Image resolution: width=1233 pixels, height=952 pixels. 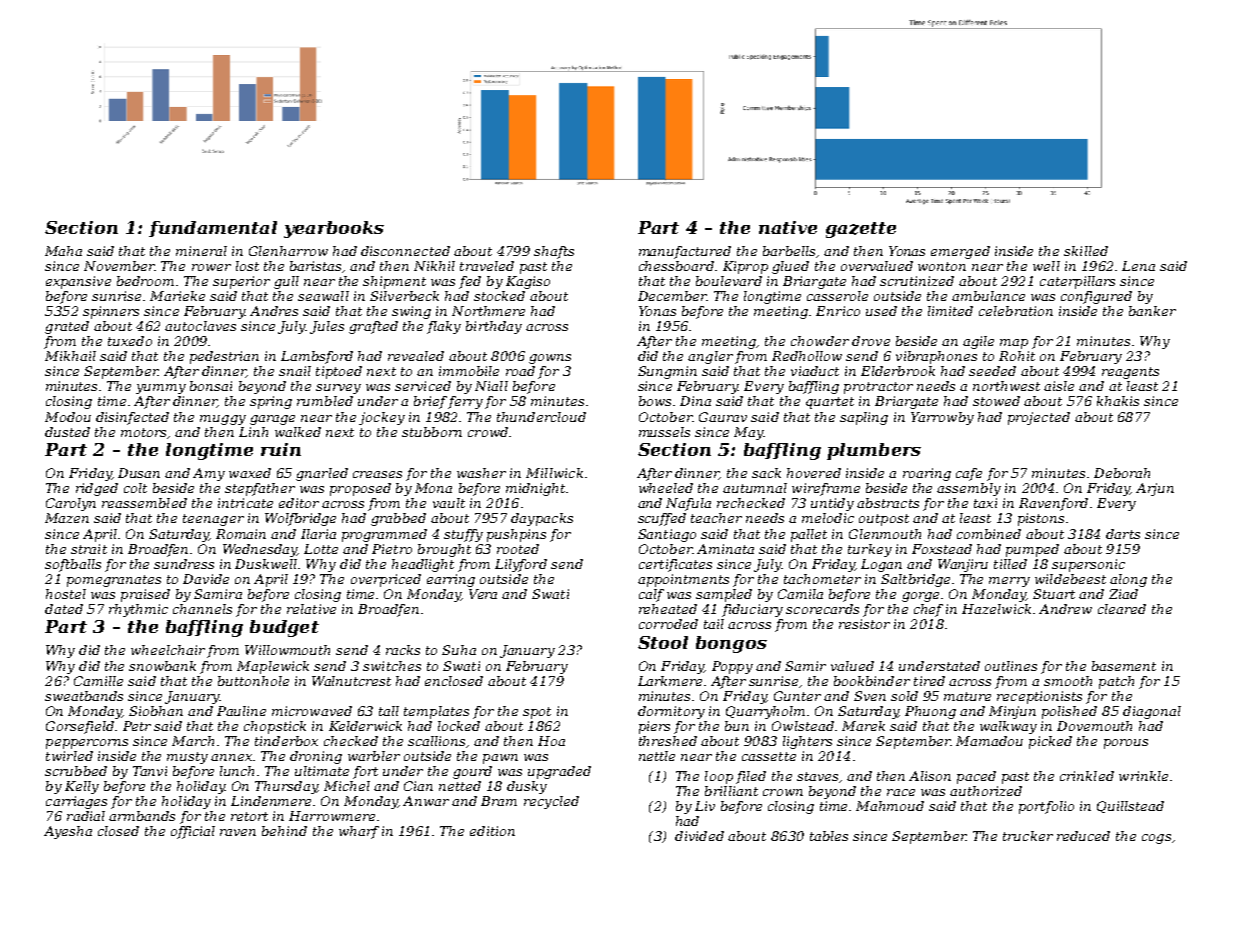 I want to click on stepfather, so click(x=260, y=489).
